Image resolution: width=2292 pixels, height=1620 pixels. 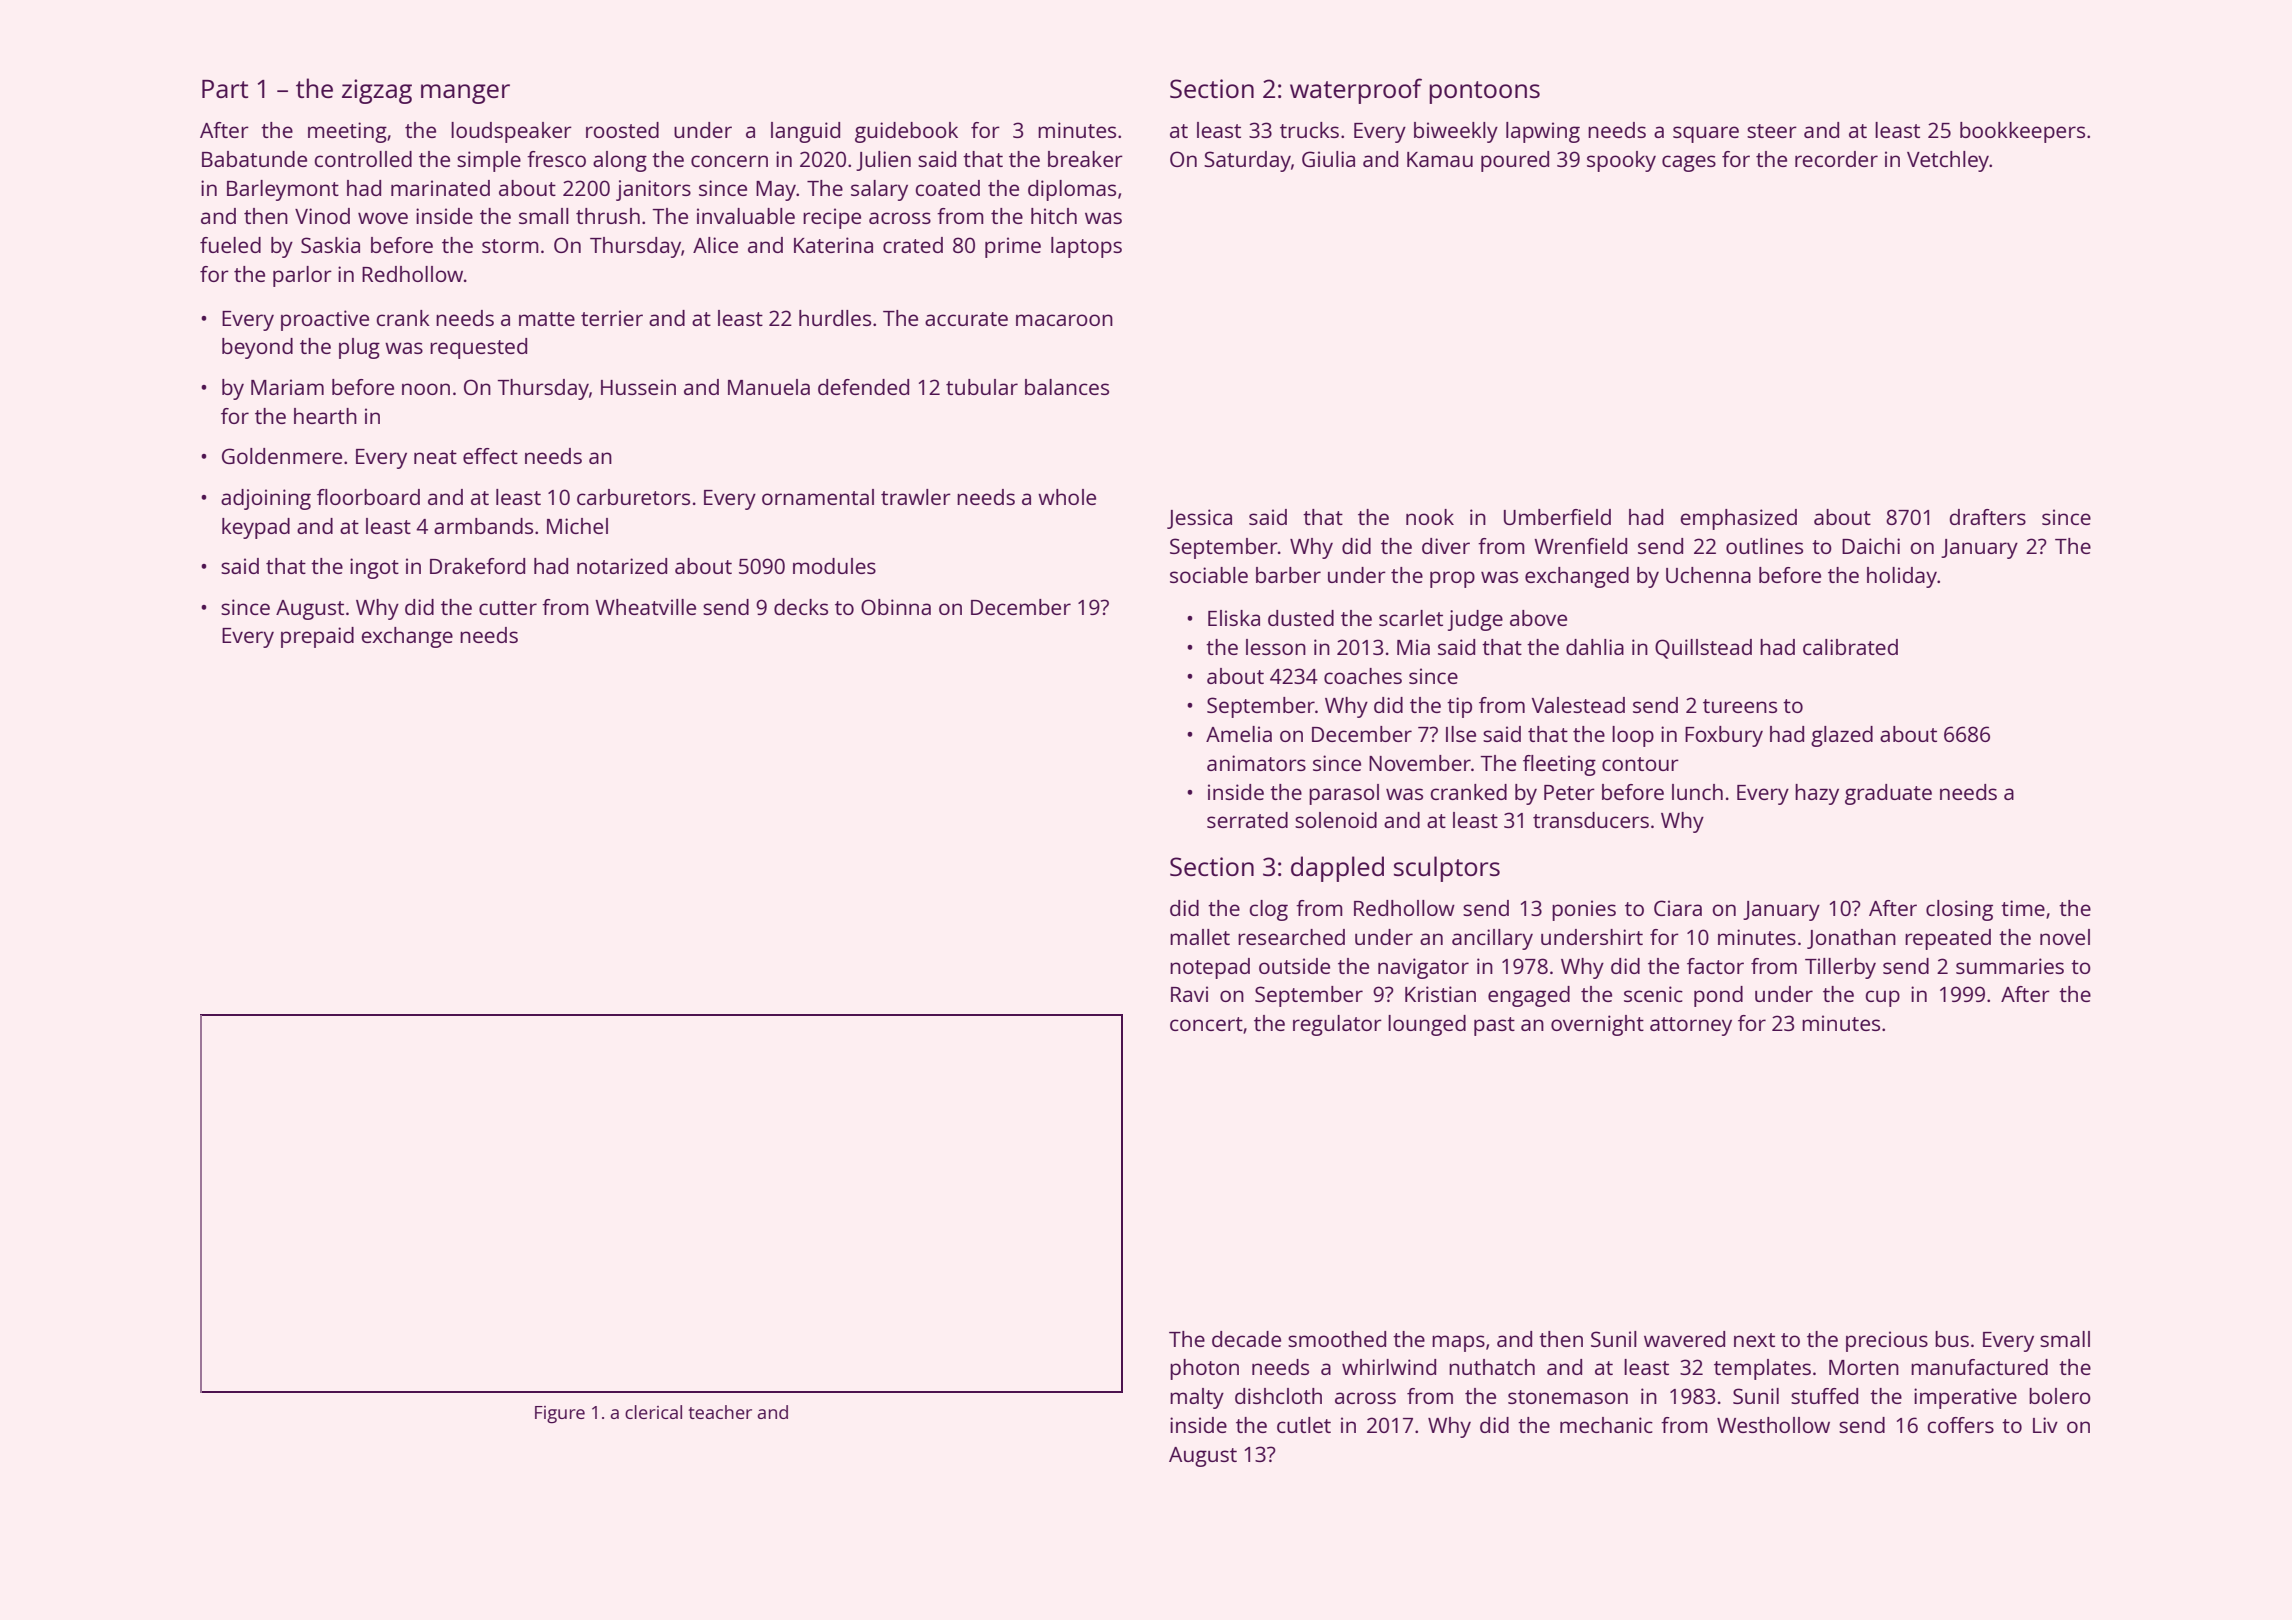 What do you see at coordinates (720, 1412) in the image?
I see `teacher` at bounding box center [720, 1412].
